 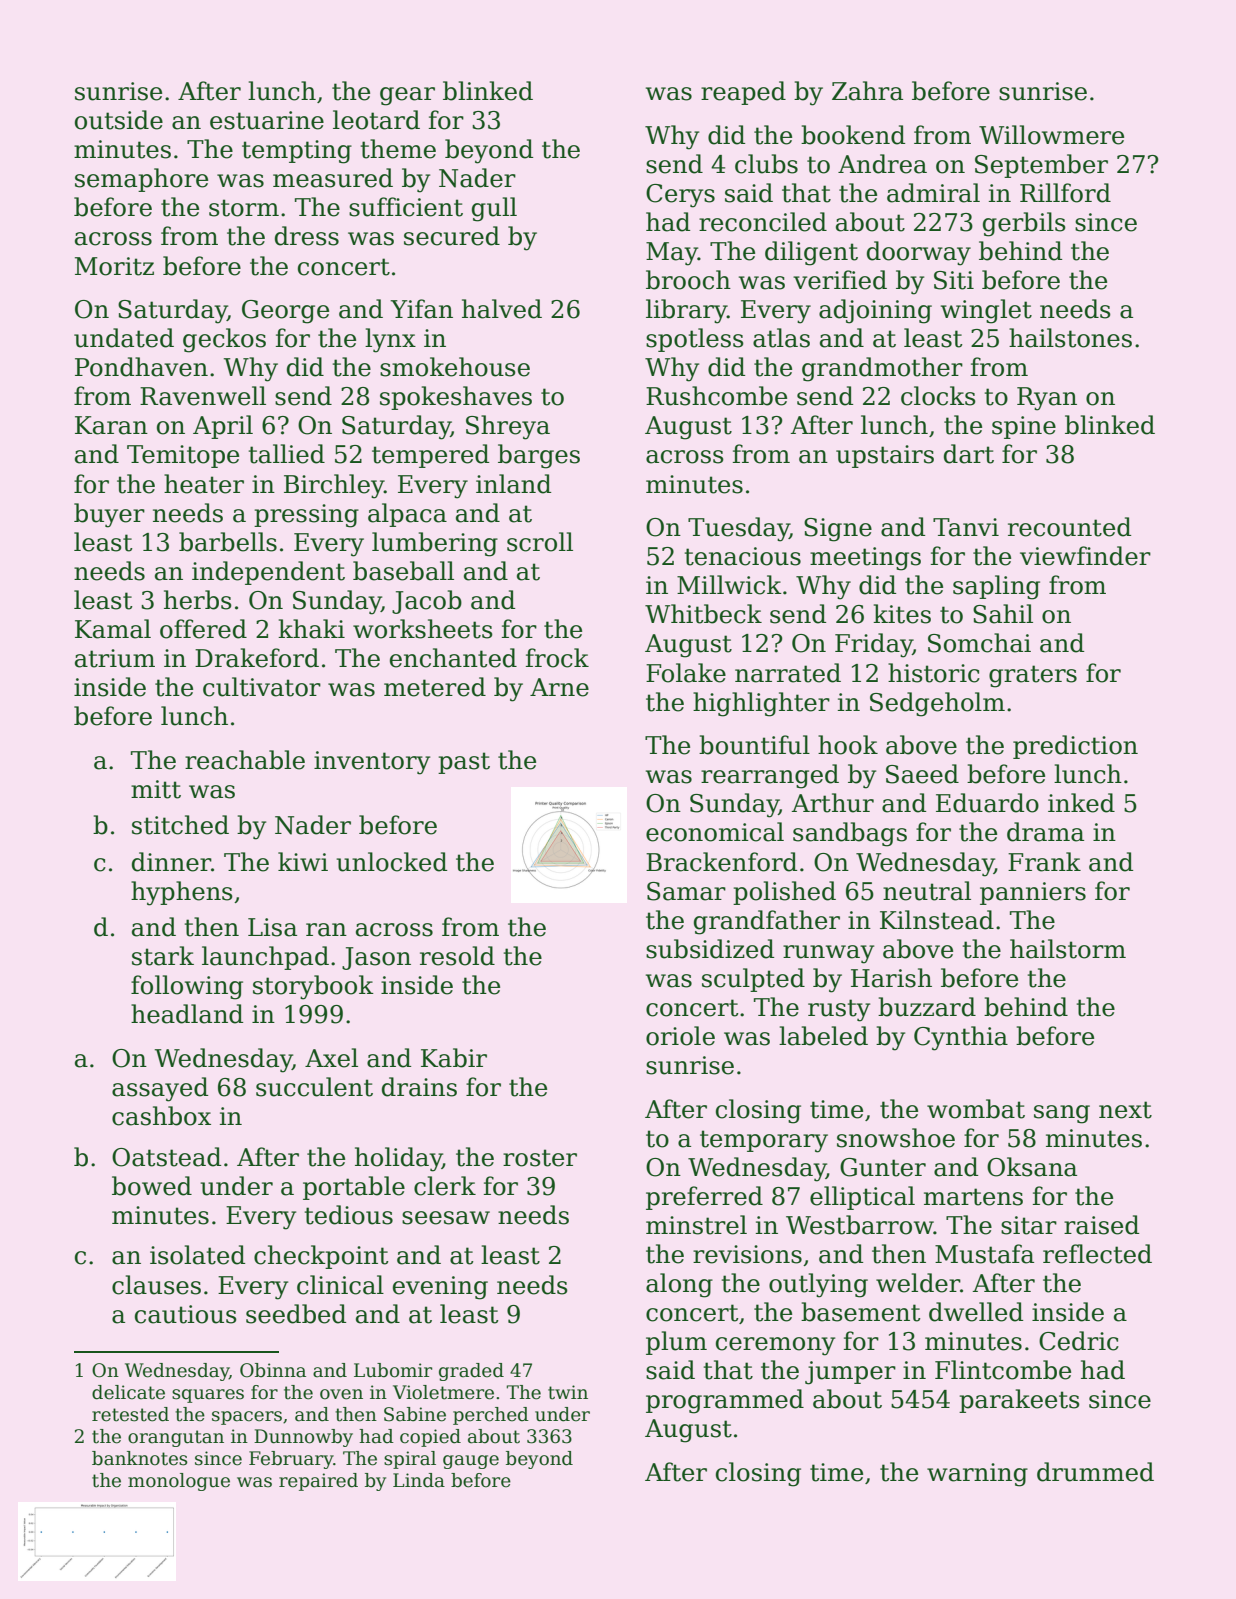 What do you see at coordinates (1032, 1167) in the page?
I see `Oksana` at bounding box center [1032, 1167].
